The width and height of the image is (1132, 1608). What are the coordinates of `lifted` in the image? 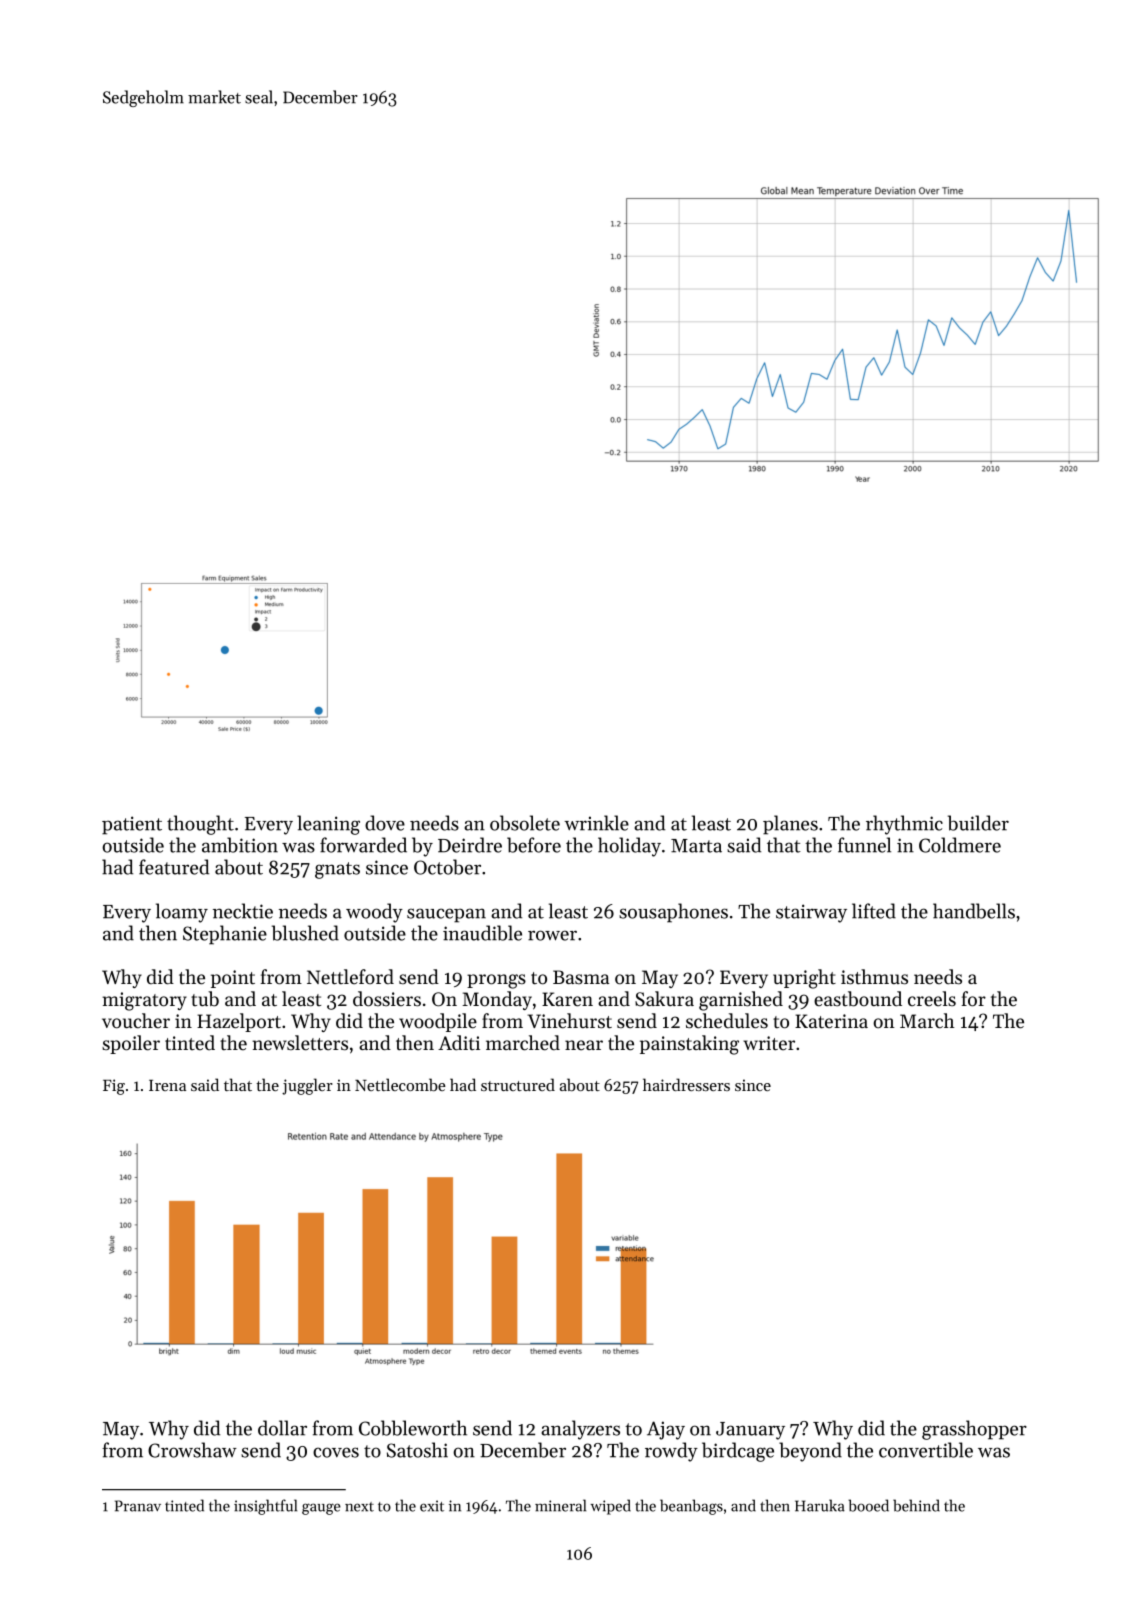 It's located at (874, 911).
